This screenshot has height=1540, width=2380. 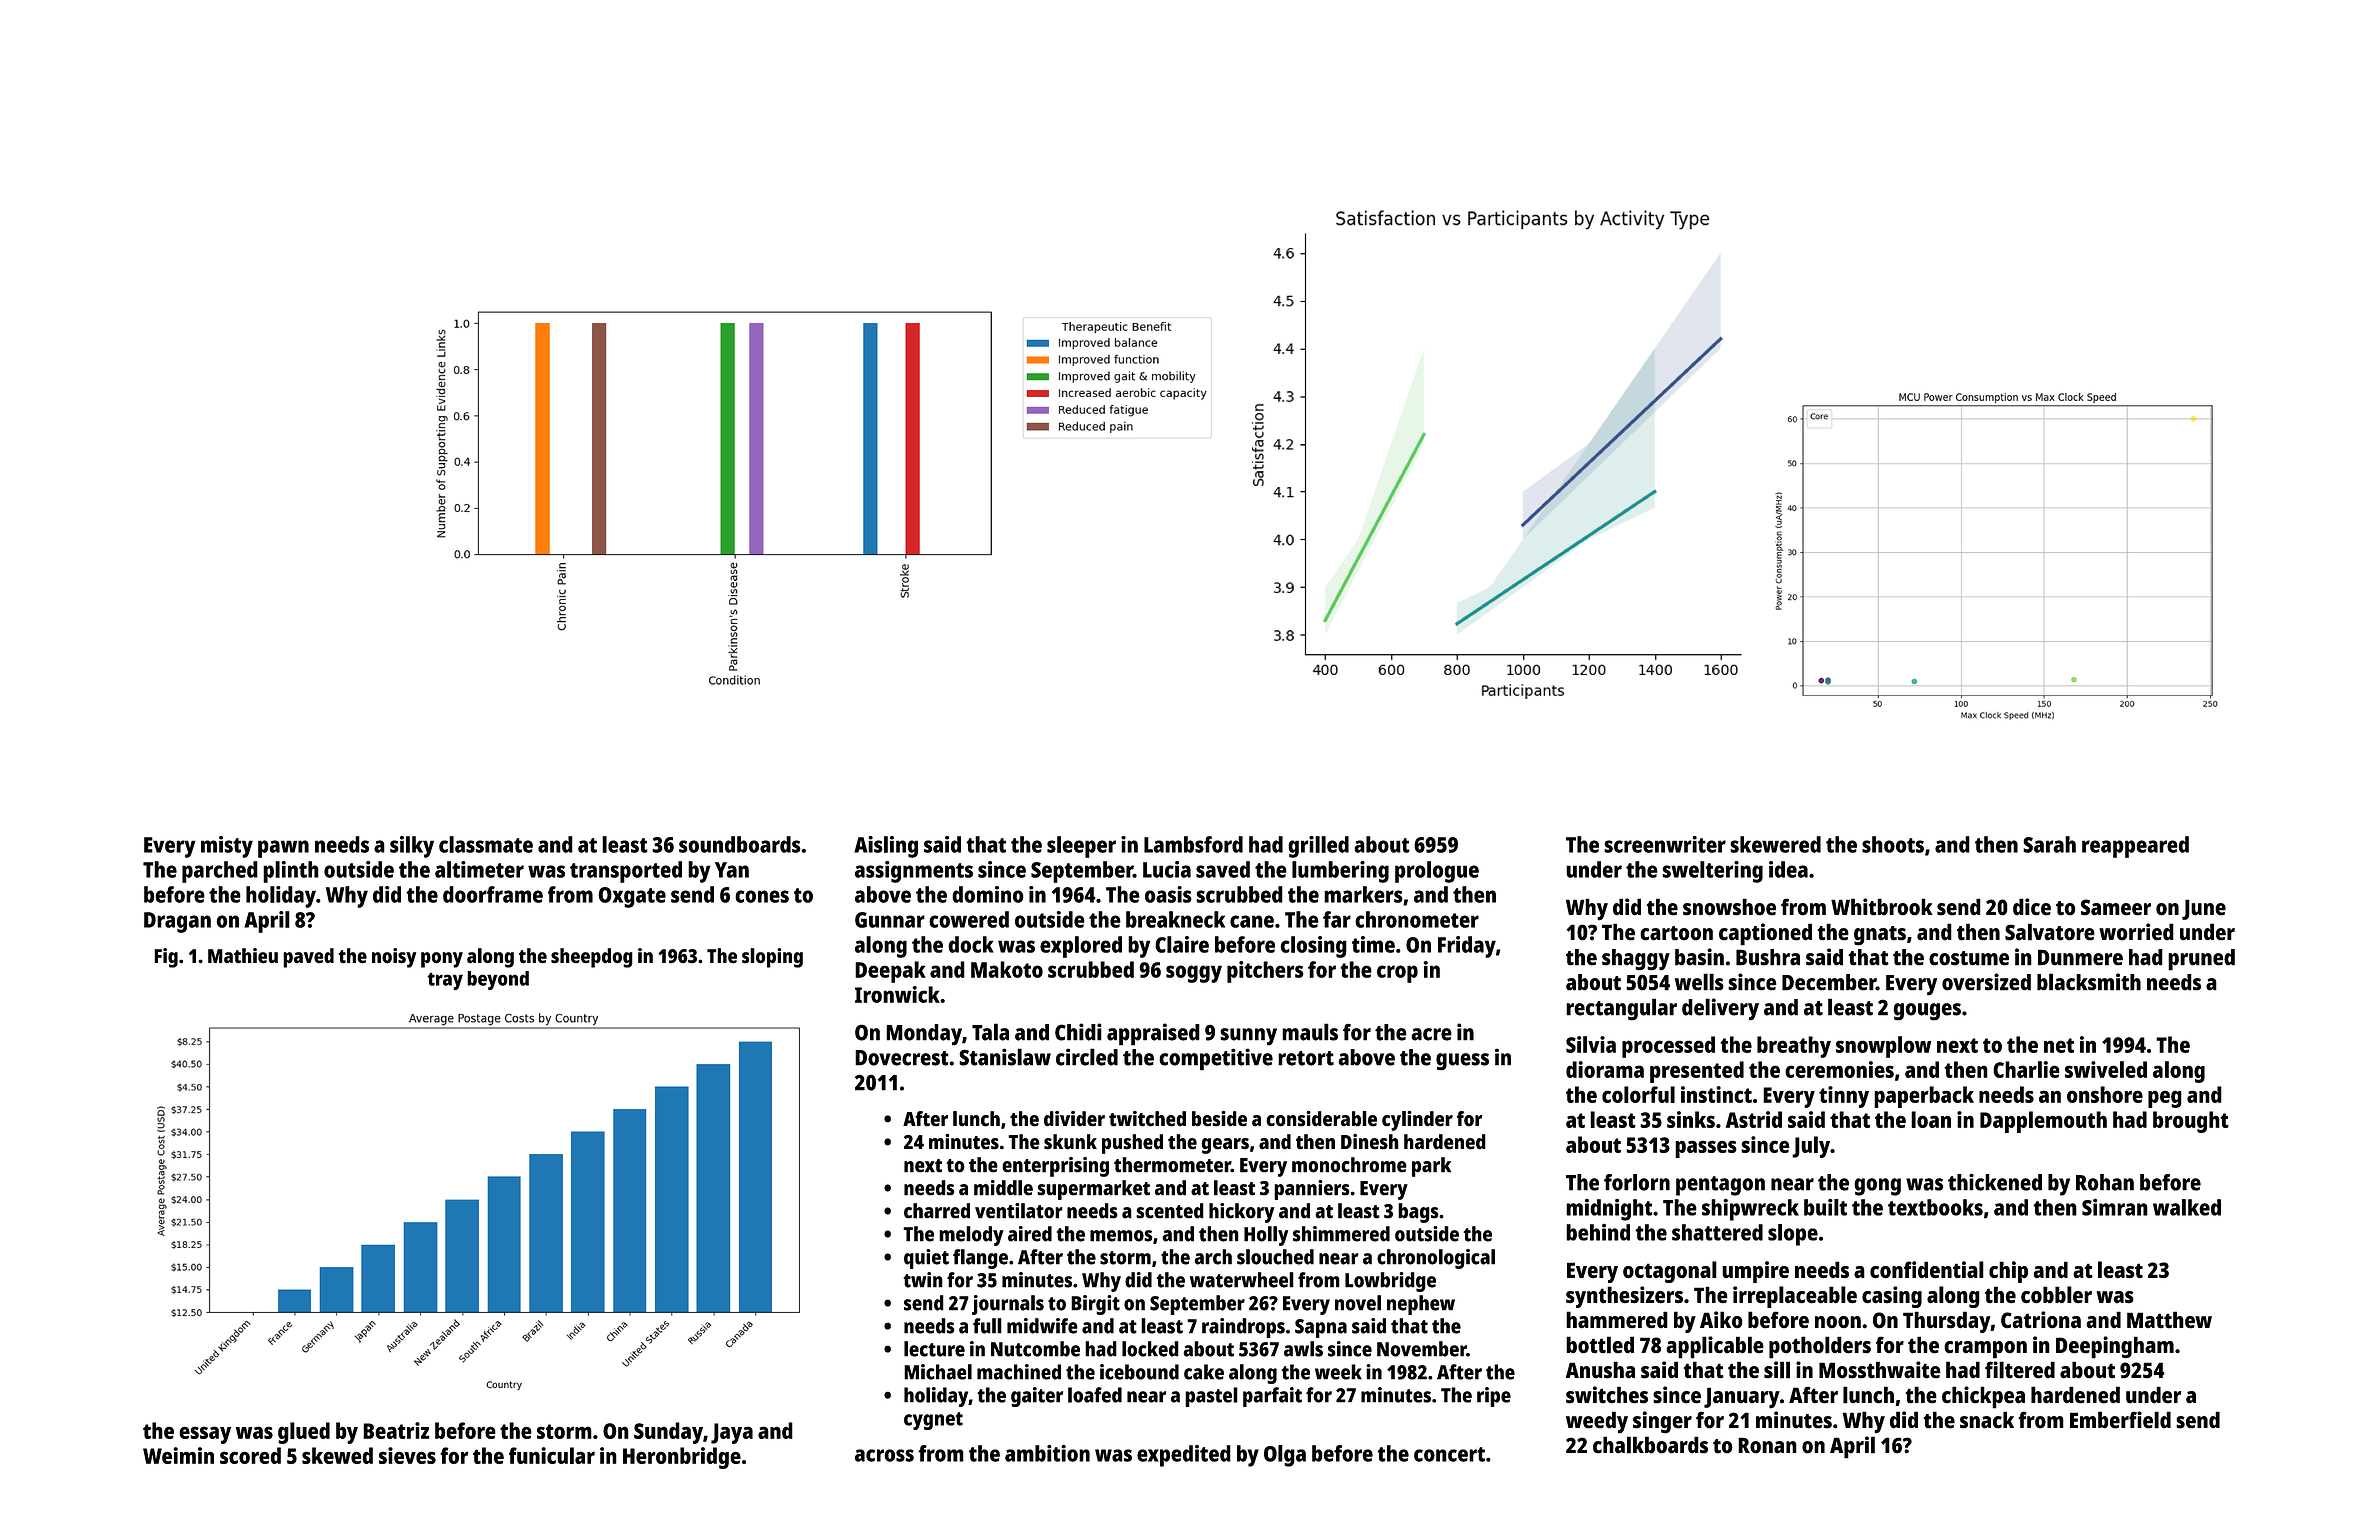 What do you see at coordinates (926, 1259) in the screenshot?
I see `quiet` at bounding box center [926, 1259].
